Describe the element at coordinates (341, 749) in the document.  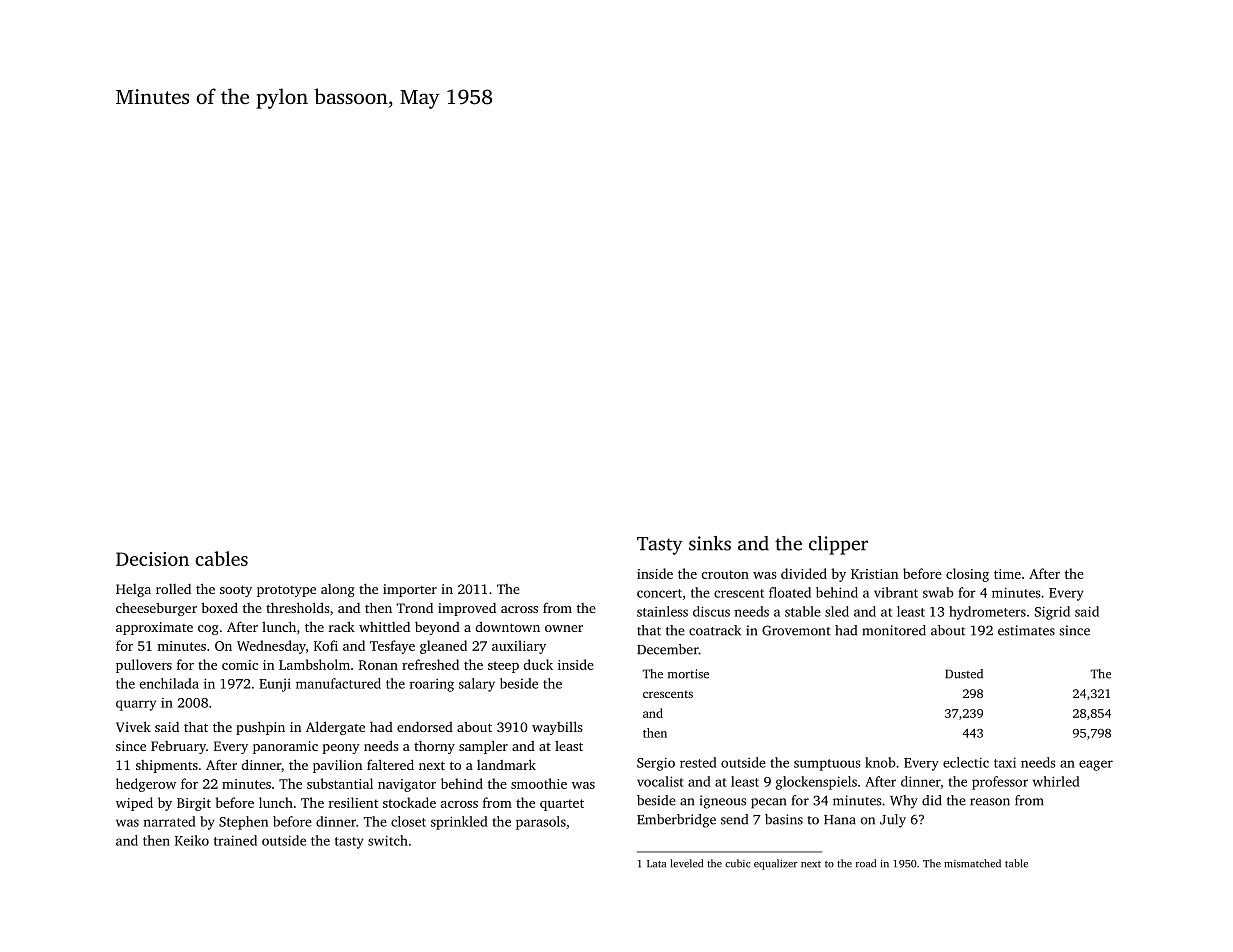
I see `peony` at that location.
